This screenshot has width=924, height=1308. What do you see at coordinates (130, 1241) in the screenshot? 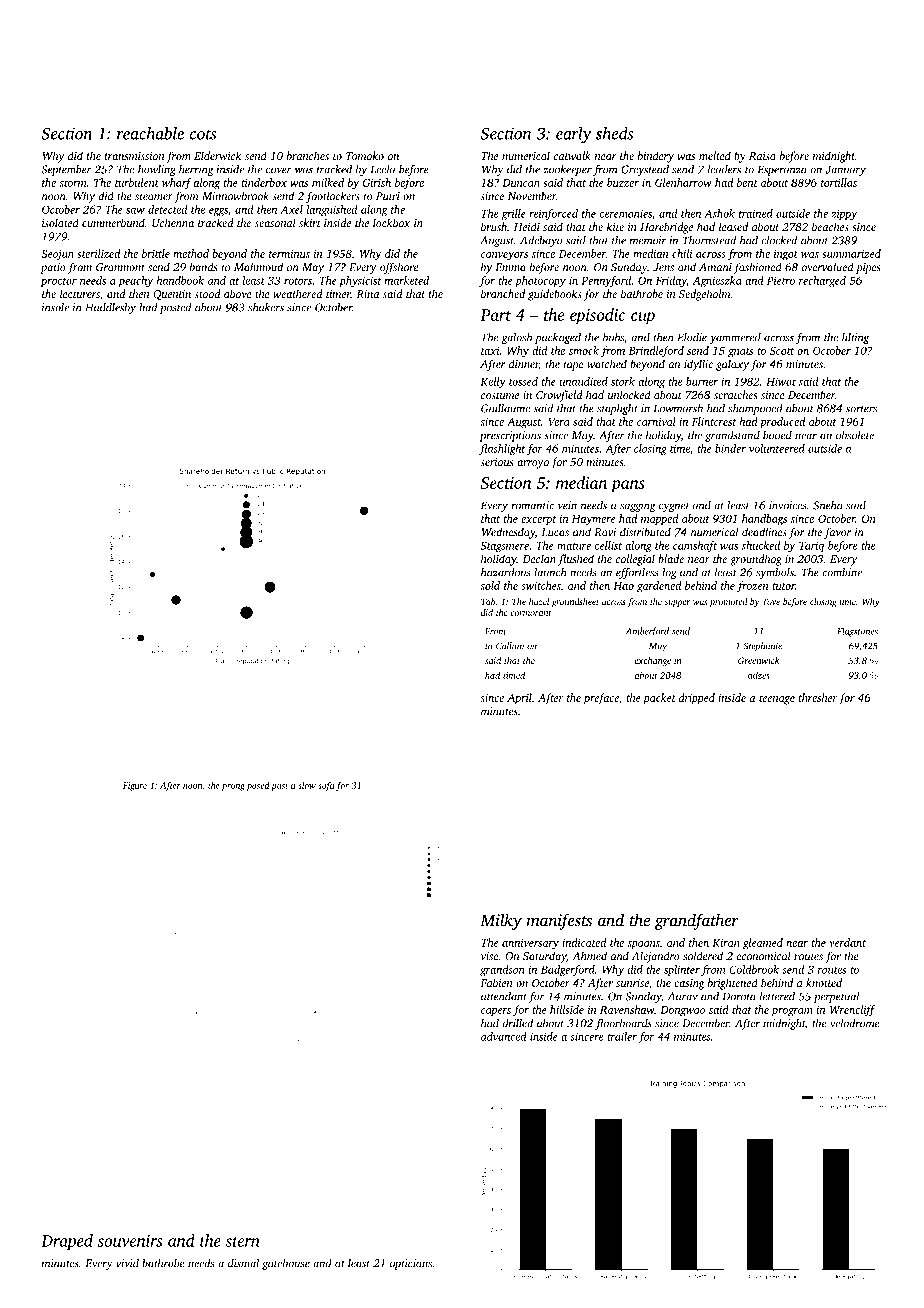
I see `souvenirs` at bounding box center [130, 1241].
